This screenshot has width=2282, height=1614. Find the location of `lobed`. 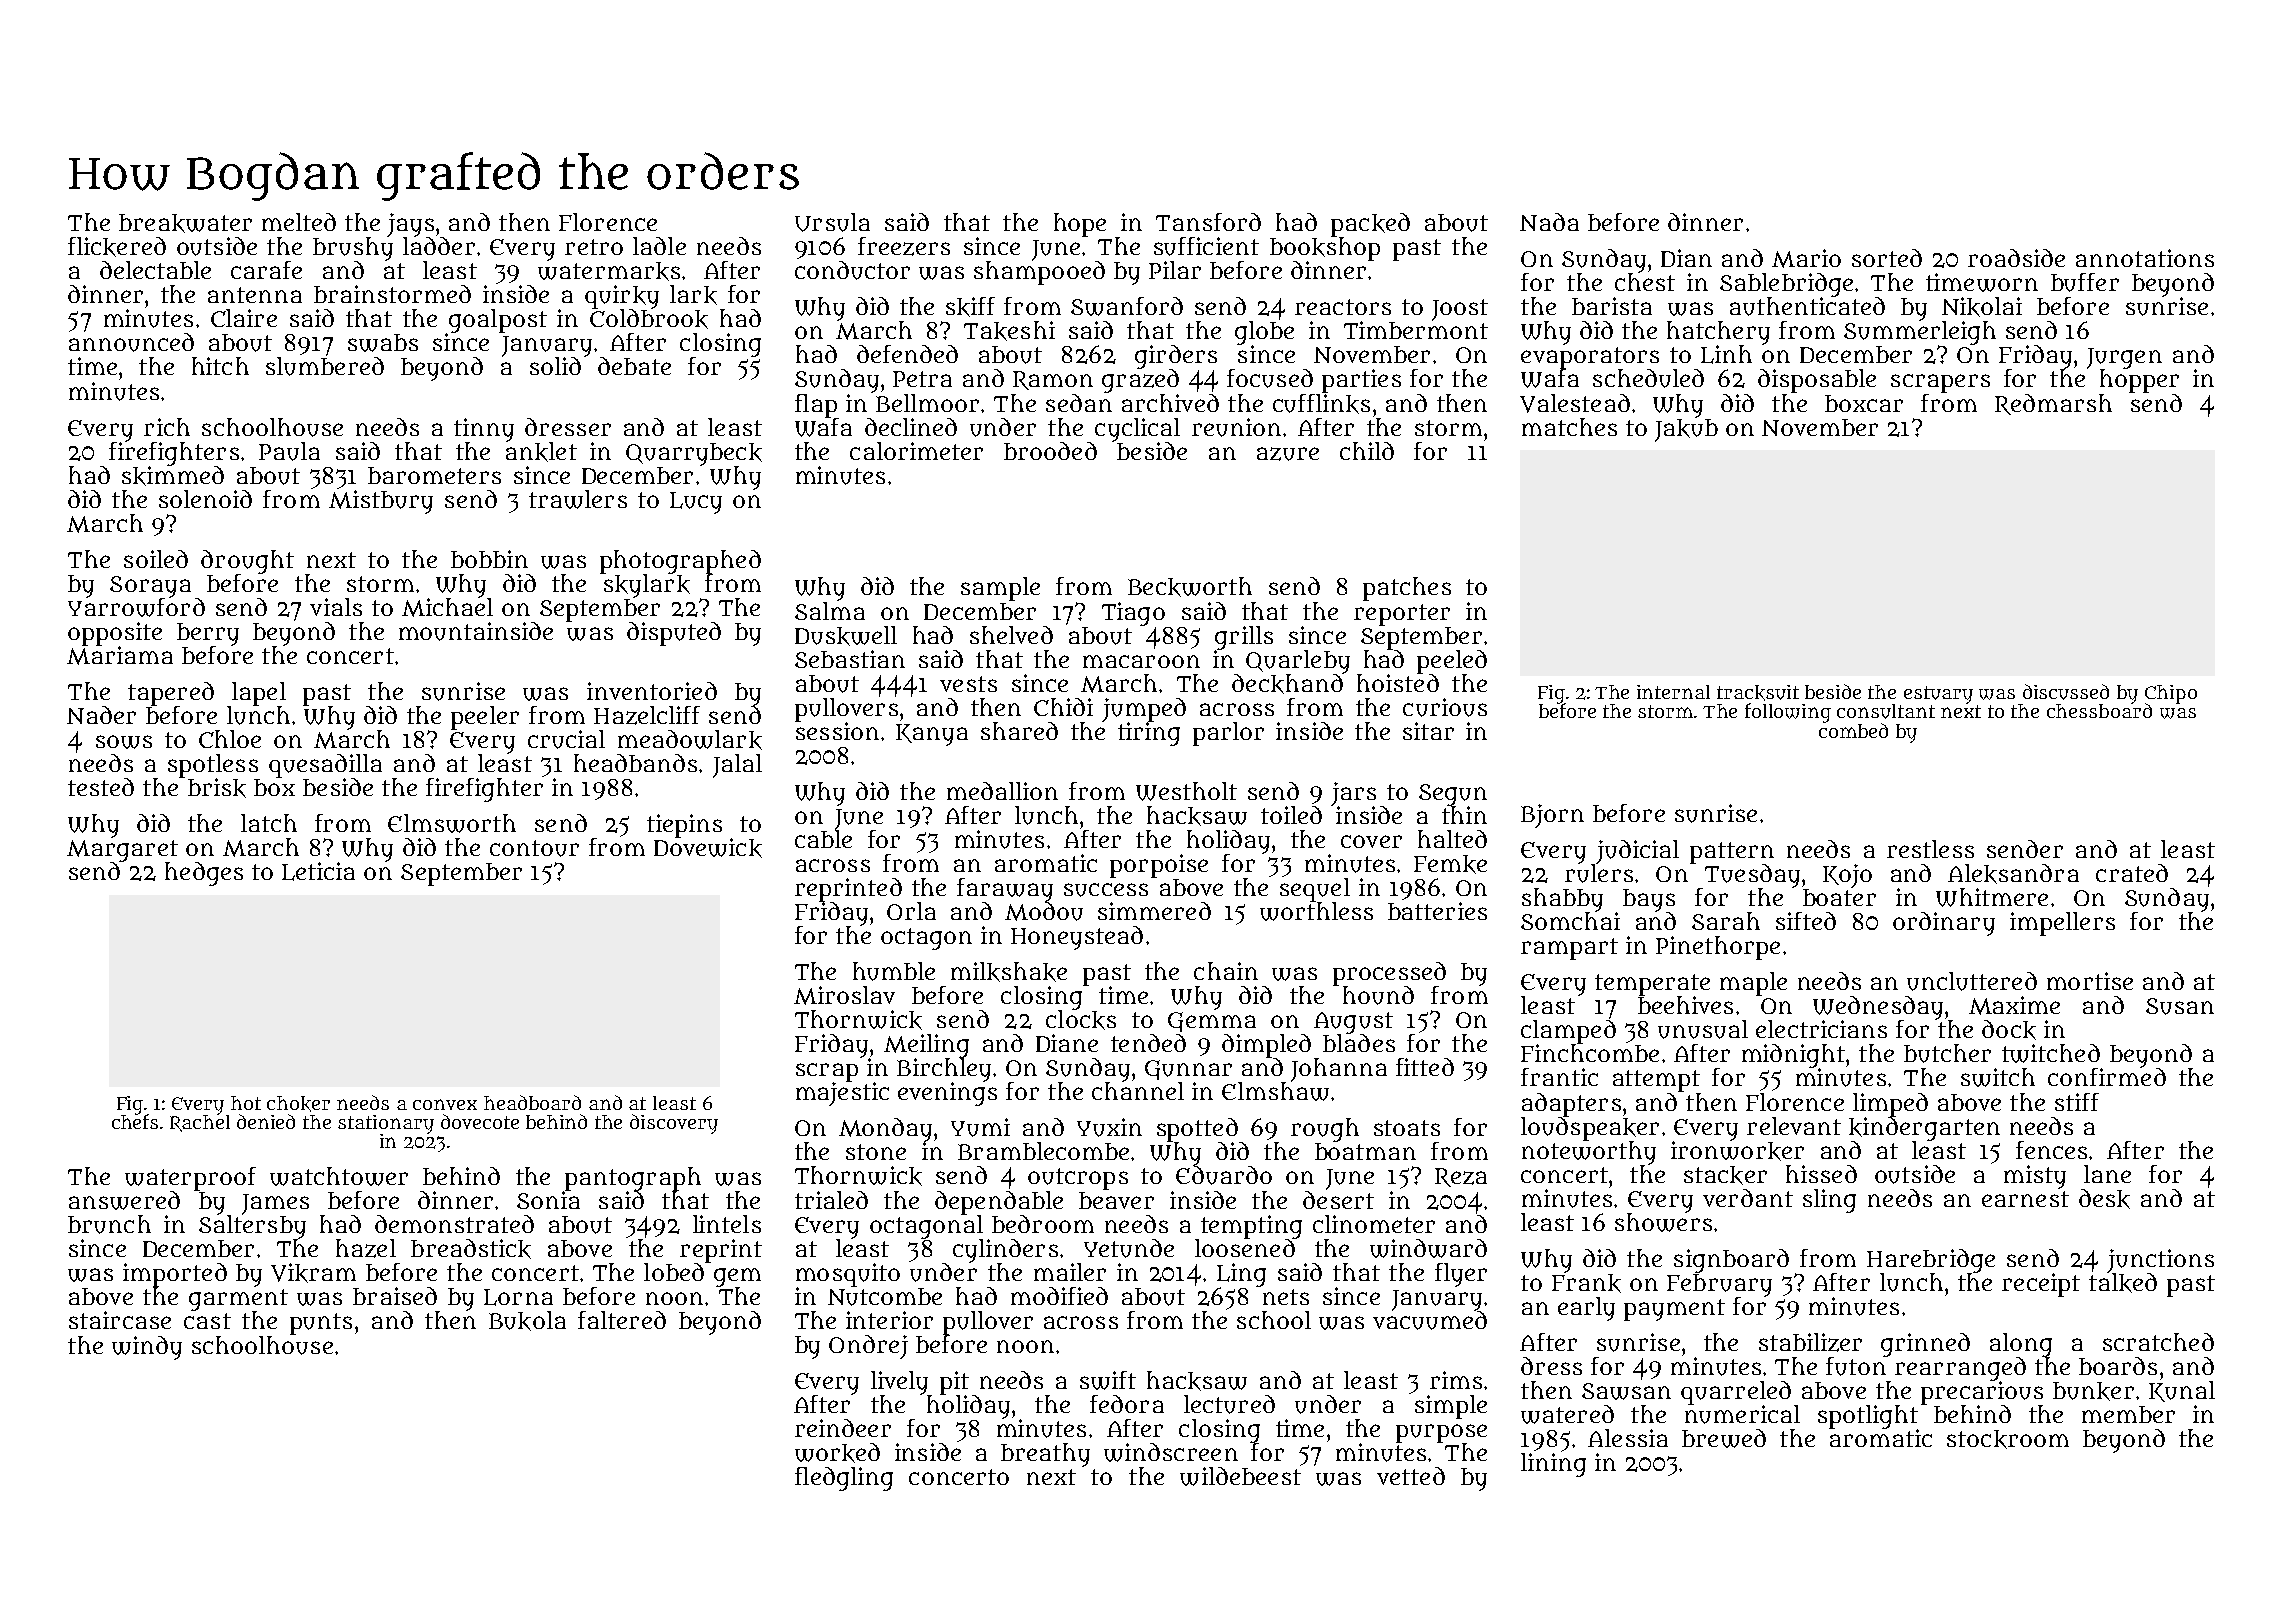

lobed is located at coordinates (674, 1272).
